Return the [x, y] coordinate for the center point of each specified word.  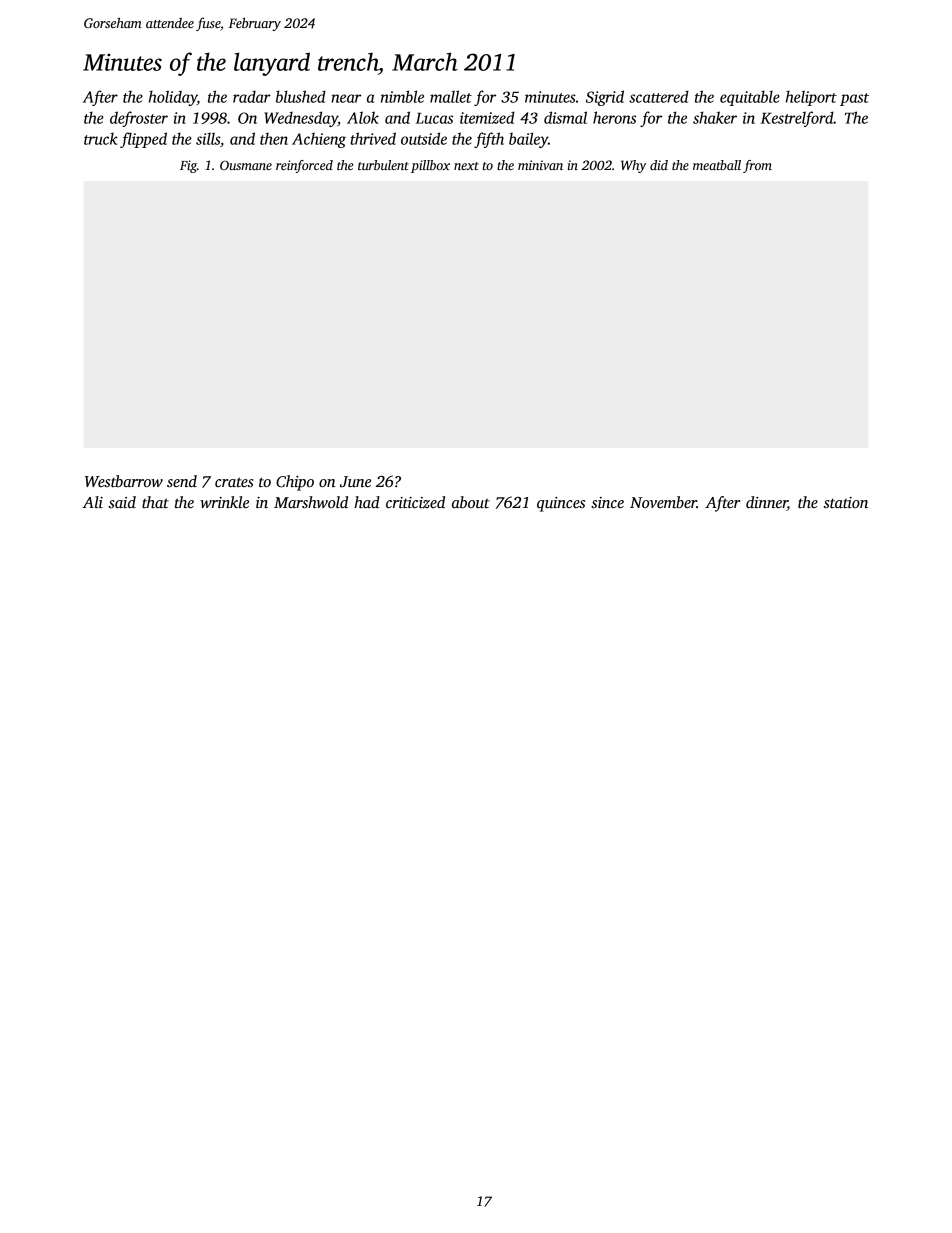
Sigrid [605, 98]
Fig [188, 166]
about [471, 502]
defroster [139, 119]
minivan [540, 165]
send [182, 481]
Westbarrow [124, 481]
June [355, 481]
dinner [767, 503]
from [757, 166]
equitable [750, 98]
